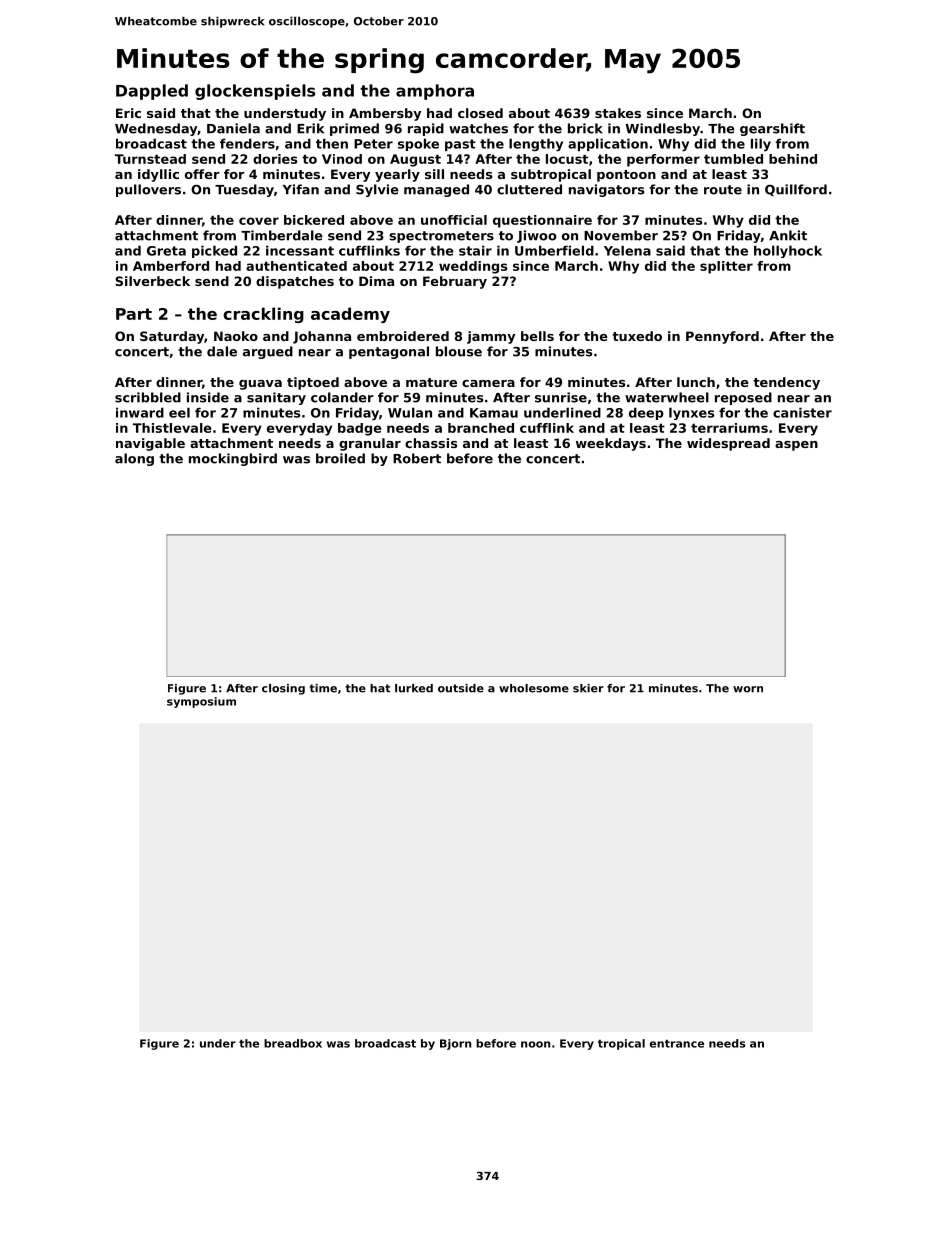 The width and height of the document is (952, 1233). Describe the element at coordinates (385, 114) in the document. I see `Ambersby` at that location.
